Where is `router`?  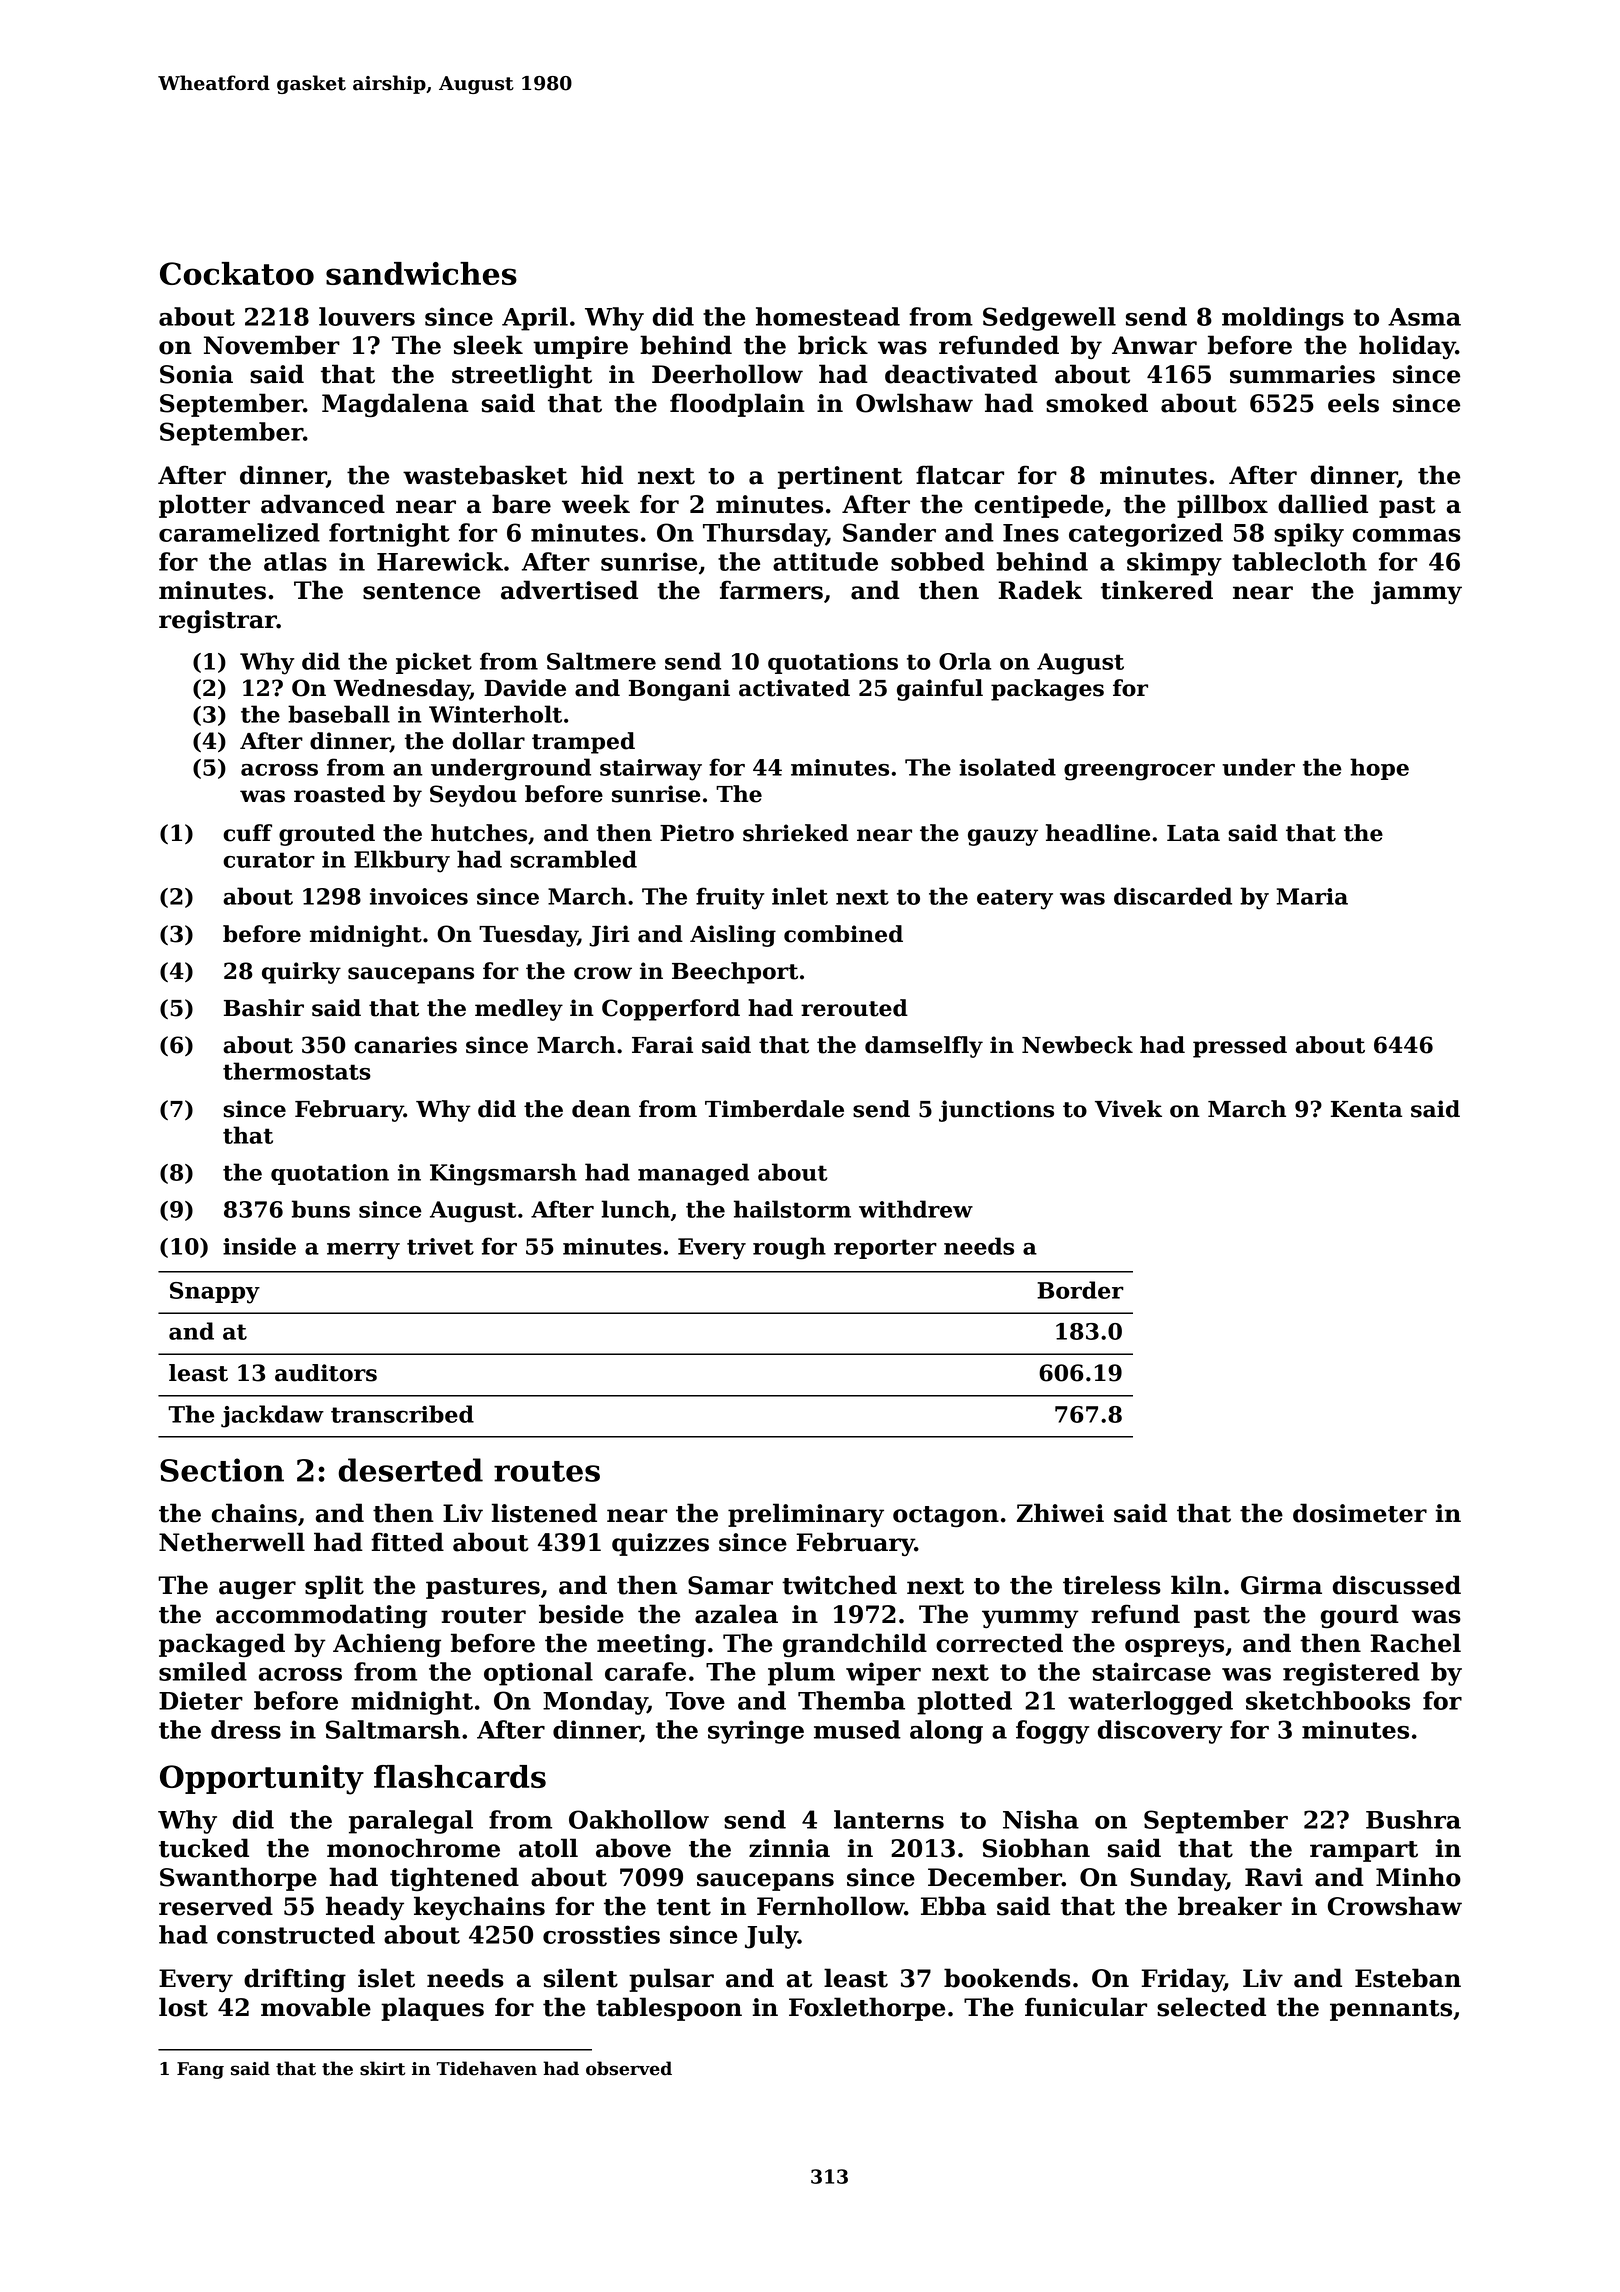 router is located at coordinates (483, 1615).
